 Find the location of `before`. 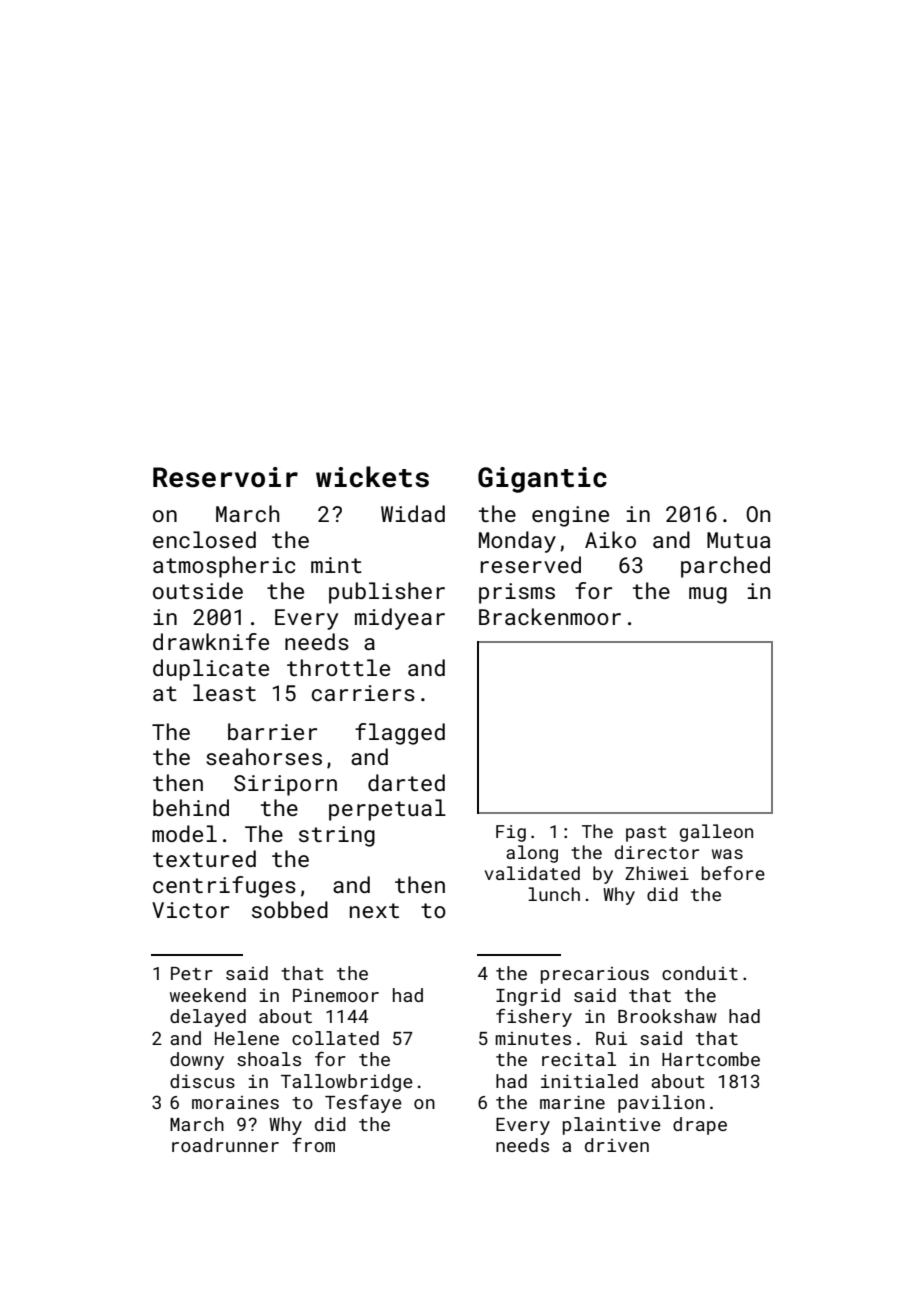

before is located at coordinates (733, 873).
